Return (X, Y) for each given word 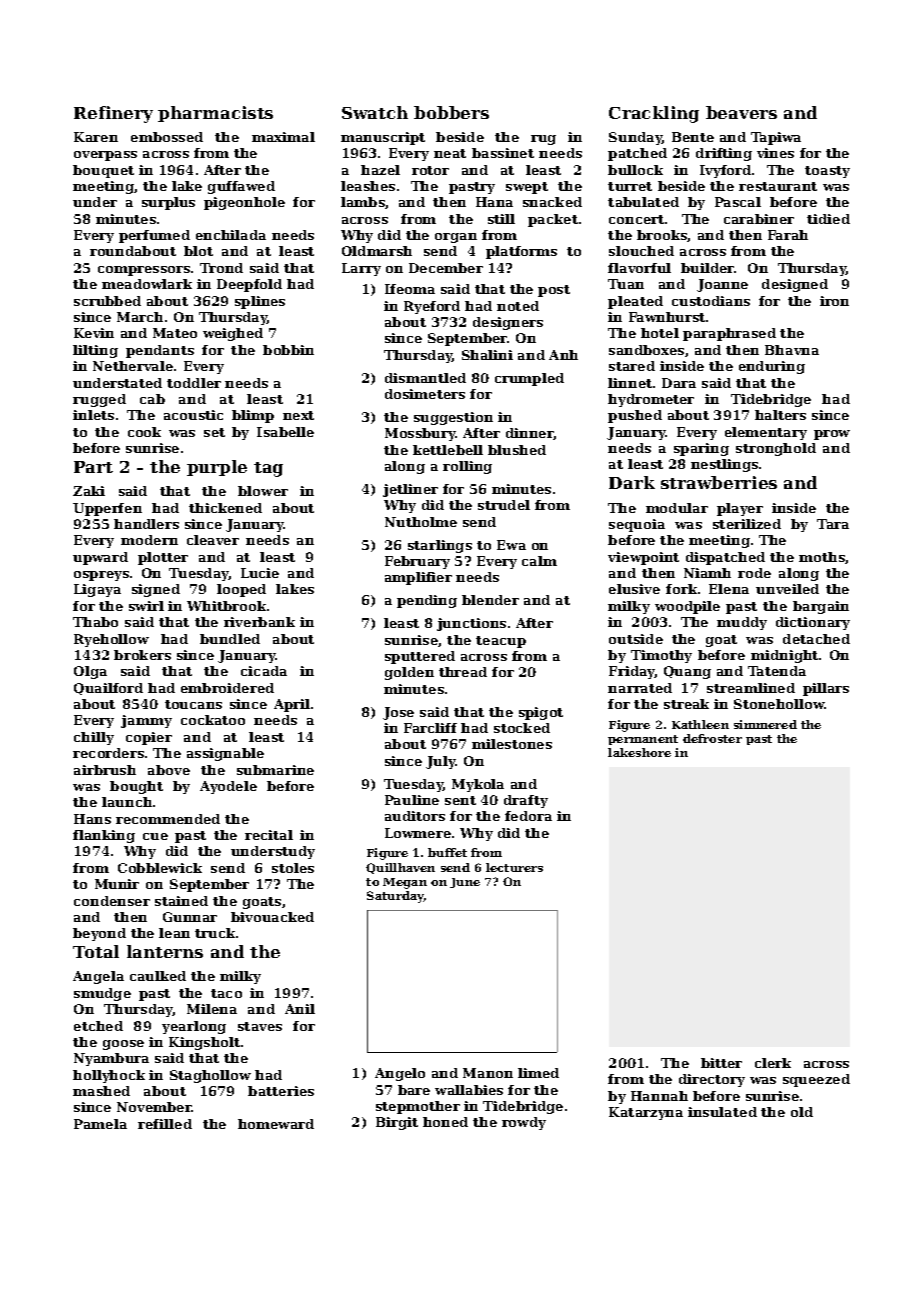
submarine (275, 770)
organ (456, 238)
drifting (724, 154)
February (417, 562)
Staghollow (210, 1076)
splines (260, 302)
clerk (773, 1063)
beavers (741, 112)
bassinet (503, 153)
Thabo (95, 622)
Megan (405, 883)
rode (754, 573)
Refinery (113, 114)
